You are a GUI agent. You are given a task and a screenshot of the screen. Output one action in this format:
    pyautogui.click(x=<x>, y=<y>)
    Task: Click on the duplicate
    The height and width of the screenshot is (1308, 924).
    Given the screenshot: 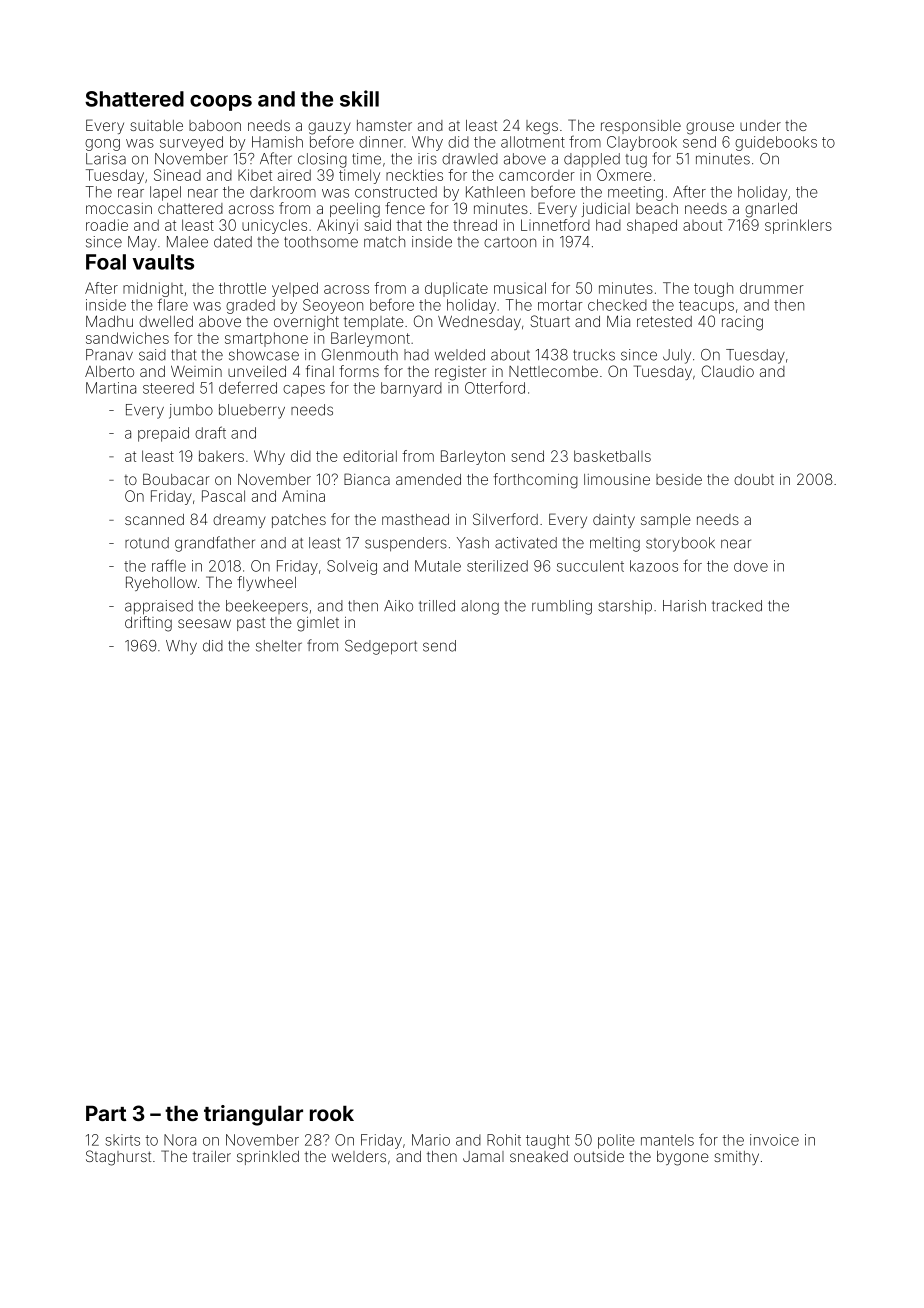 What is the action you would take?
    pyautogui.click(x=456, y=289)
